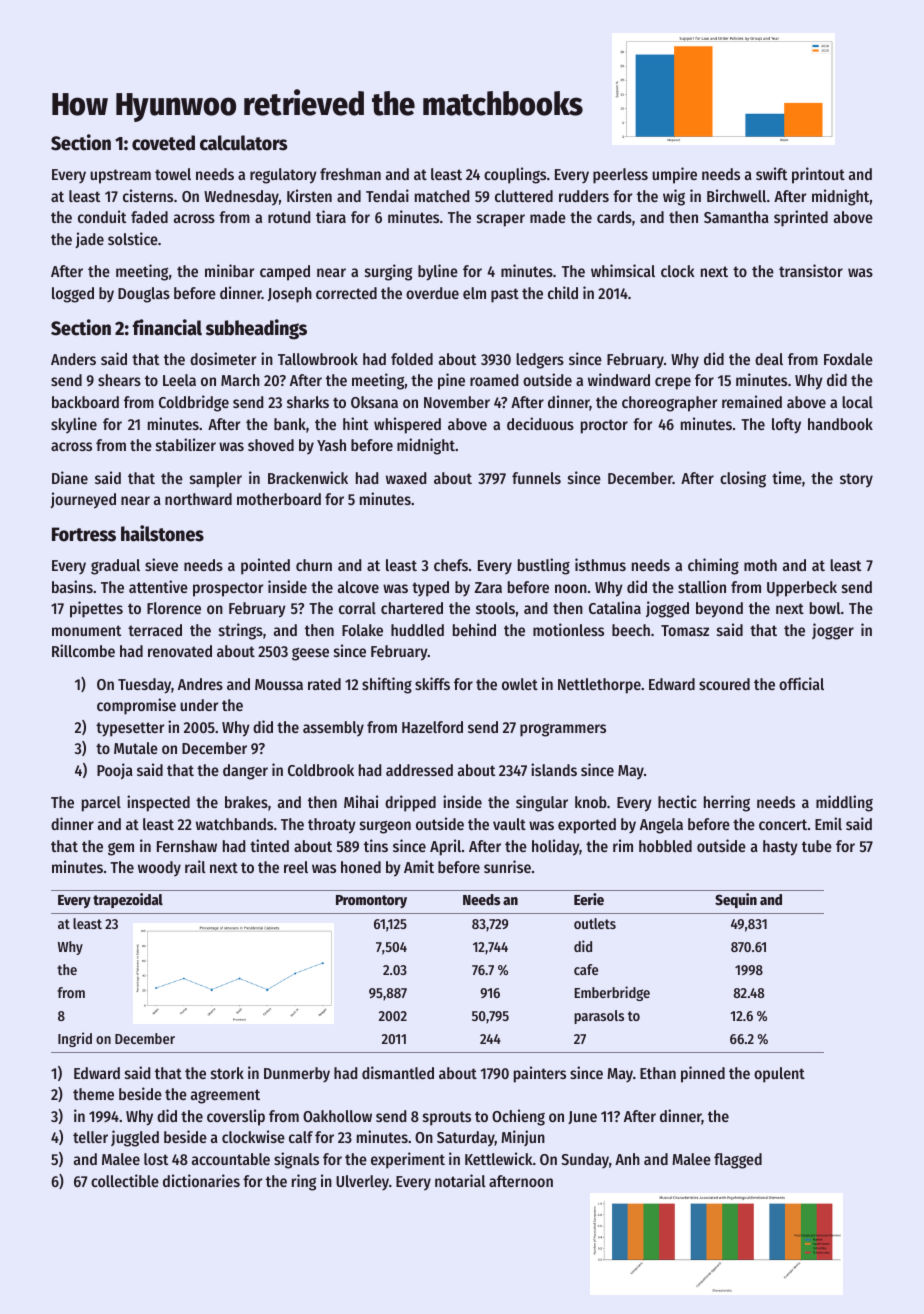  Describe the element at coordinates (515, 175) in the page. I see `couplings` at that location.
